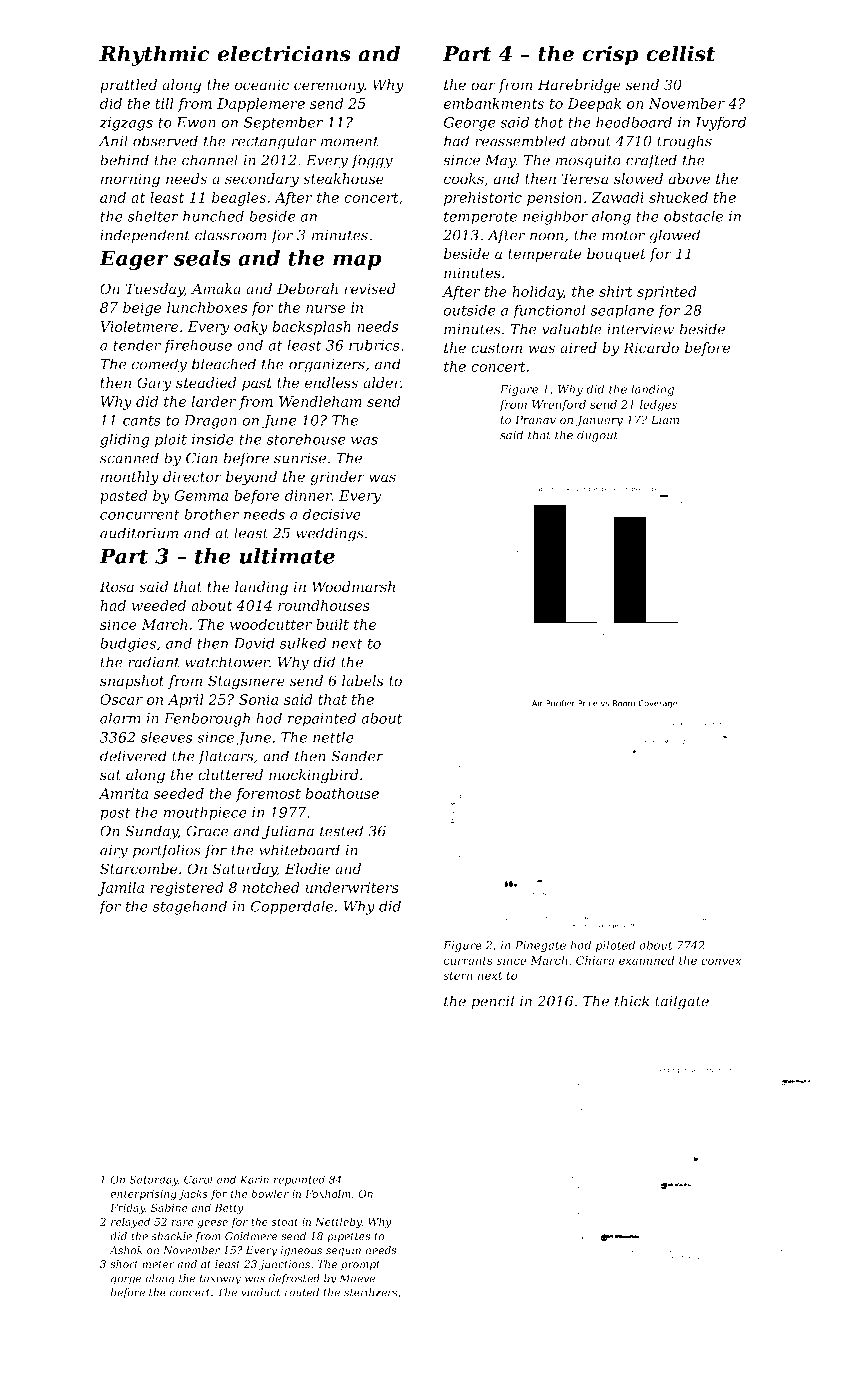 The width and height of the screenshot is (849, 1400). Describe the element at coordinates (492, 1002) in the screenshot. I see `pencil` at that location.
